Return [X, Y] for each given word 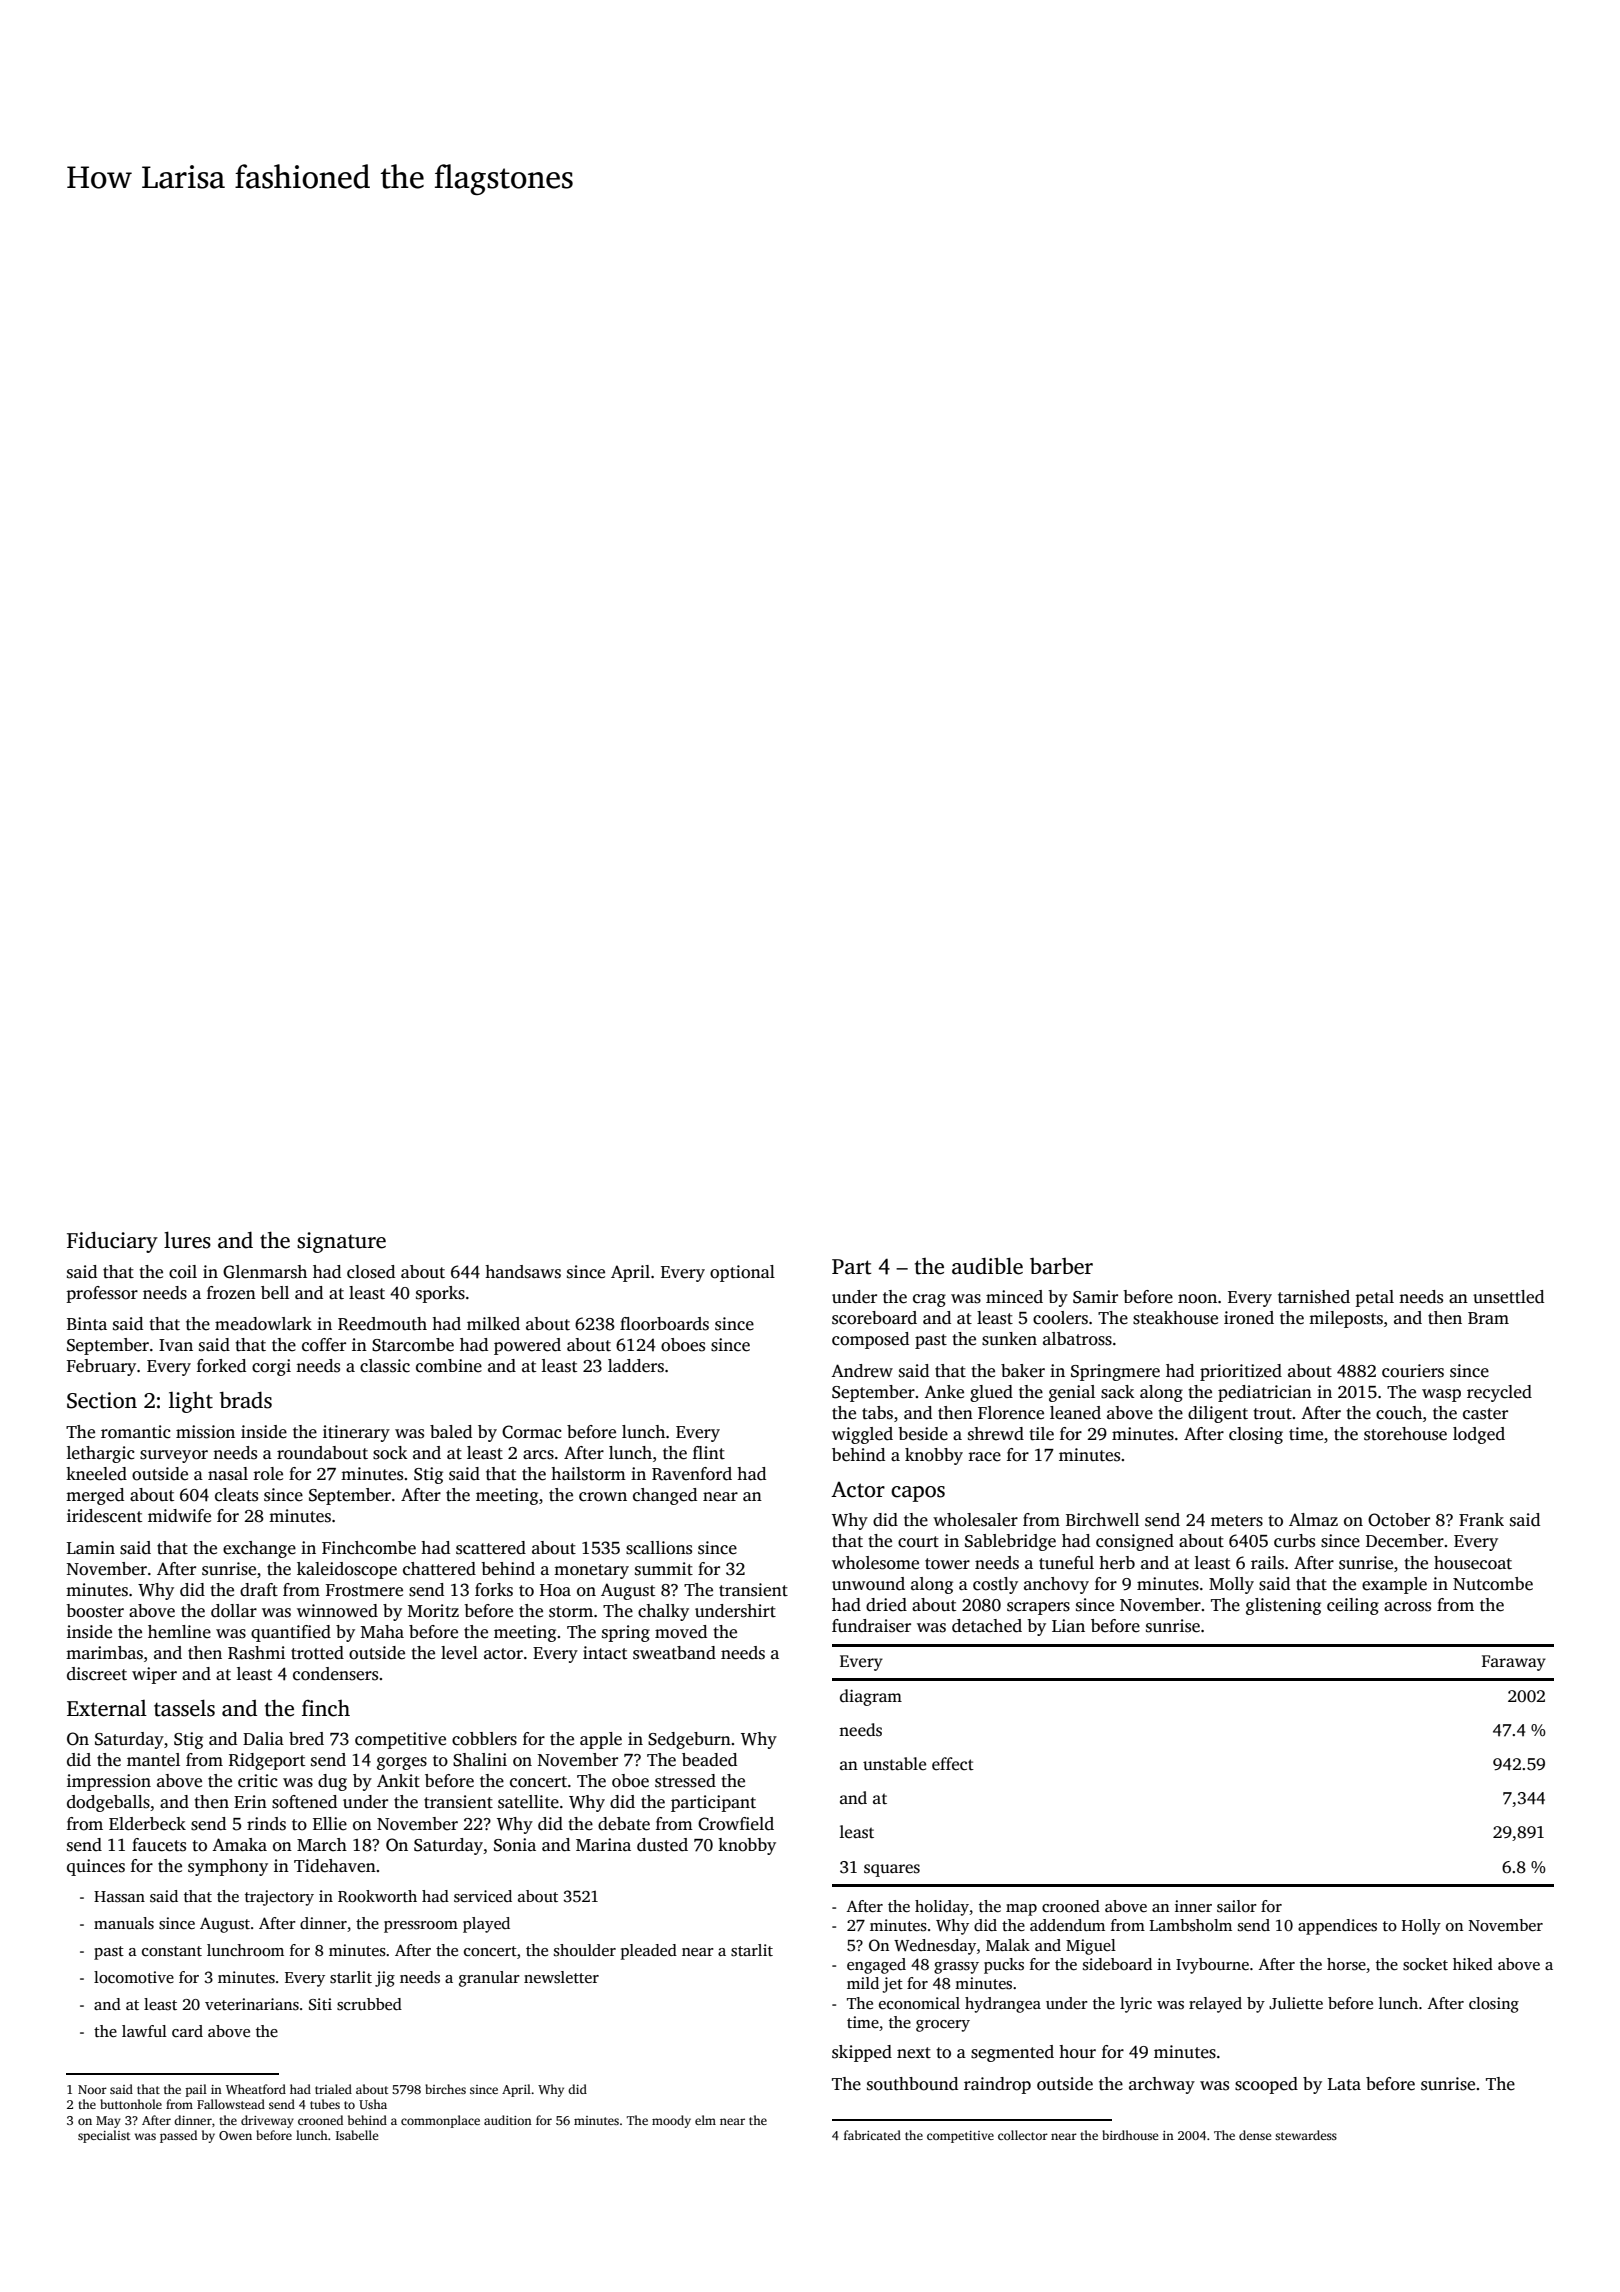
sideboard [1117, 1964]
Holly [1421, 1927]
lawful [144, 2031]
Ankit [398, 1780]
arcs [538, 1455]
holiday [942, 1908]
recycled [1499, 1393]
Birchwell [1102, 1520]
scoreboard [874, 1318]
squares [892, 1870]
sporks [440, 1294]
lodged [1479, 1435]
